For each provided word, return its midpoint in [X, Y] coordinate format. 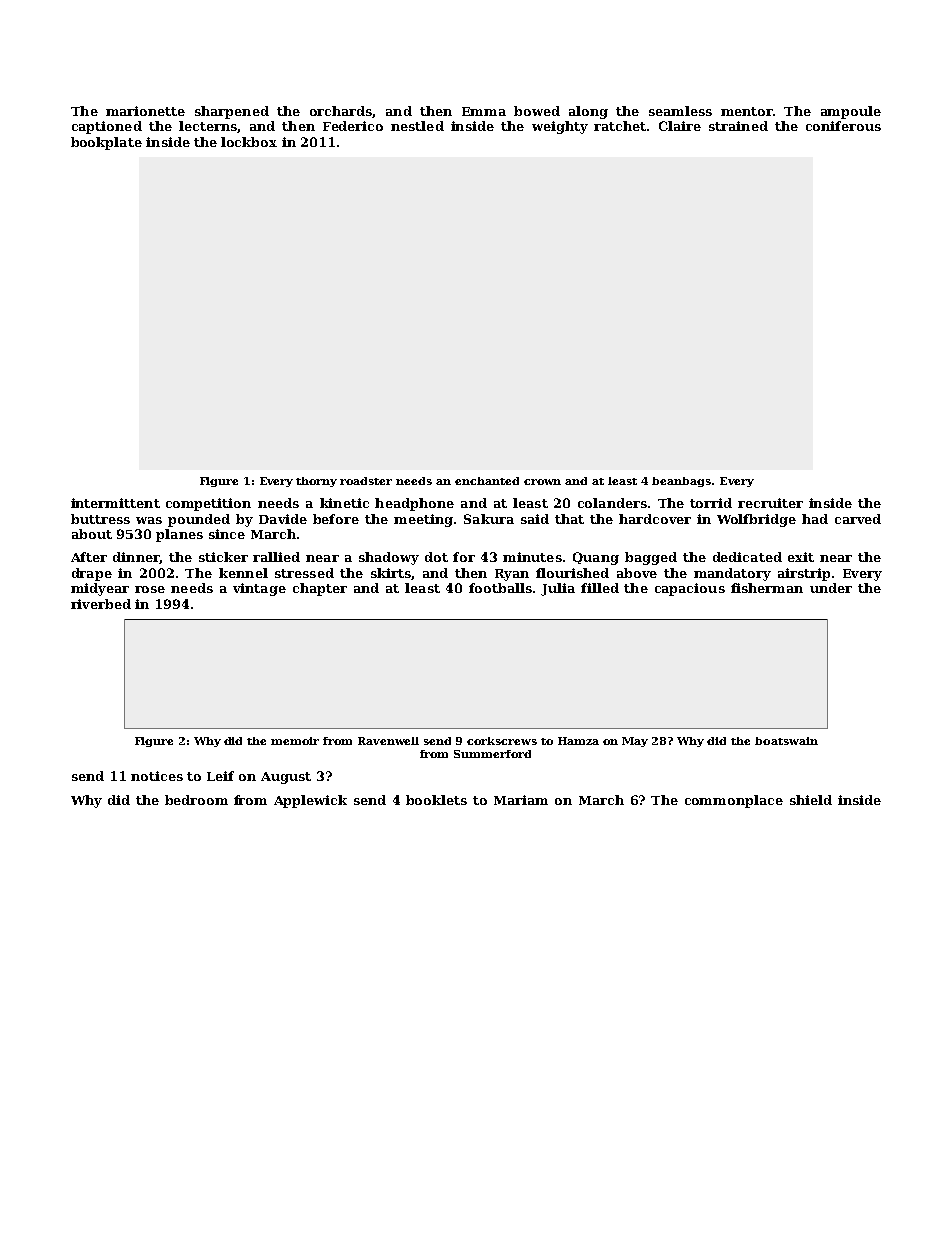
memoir [295, 741]
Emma [484, 111]
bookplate [106, 143]
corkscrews [502, 741]
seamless [680, 111]
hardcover [655, 519]
